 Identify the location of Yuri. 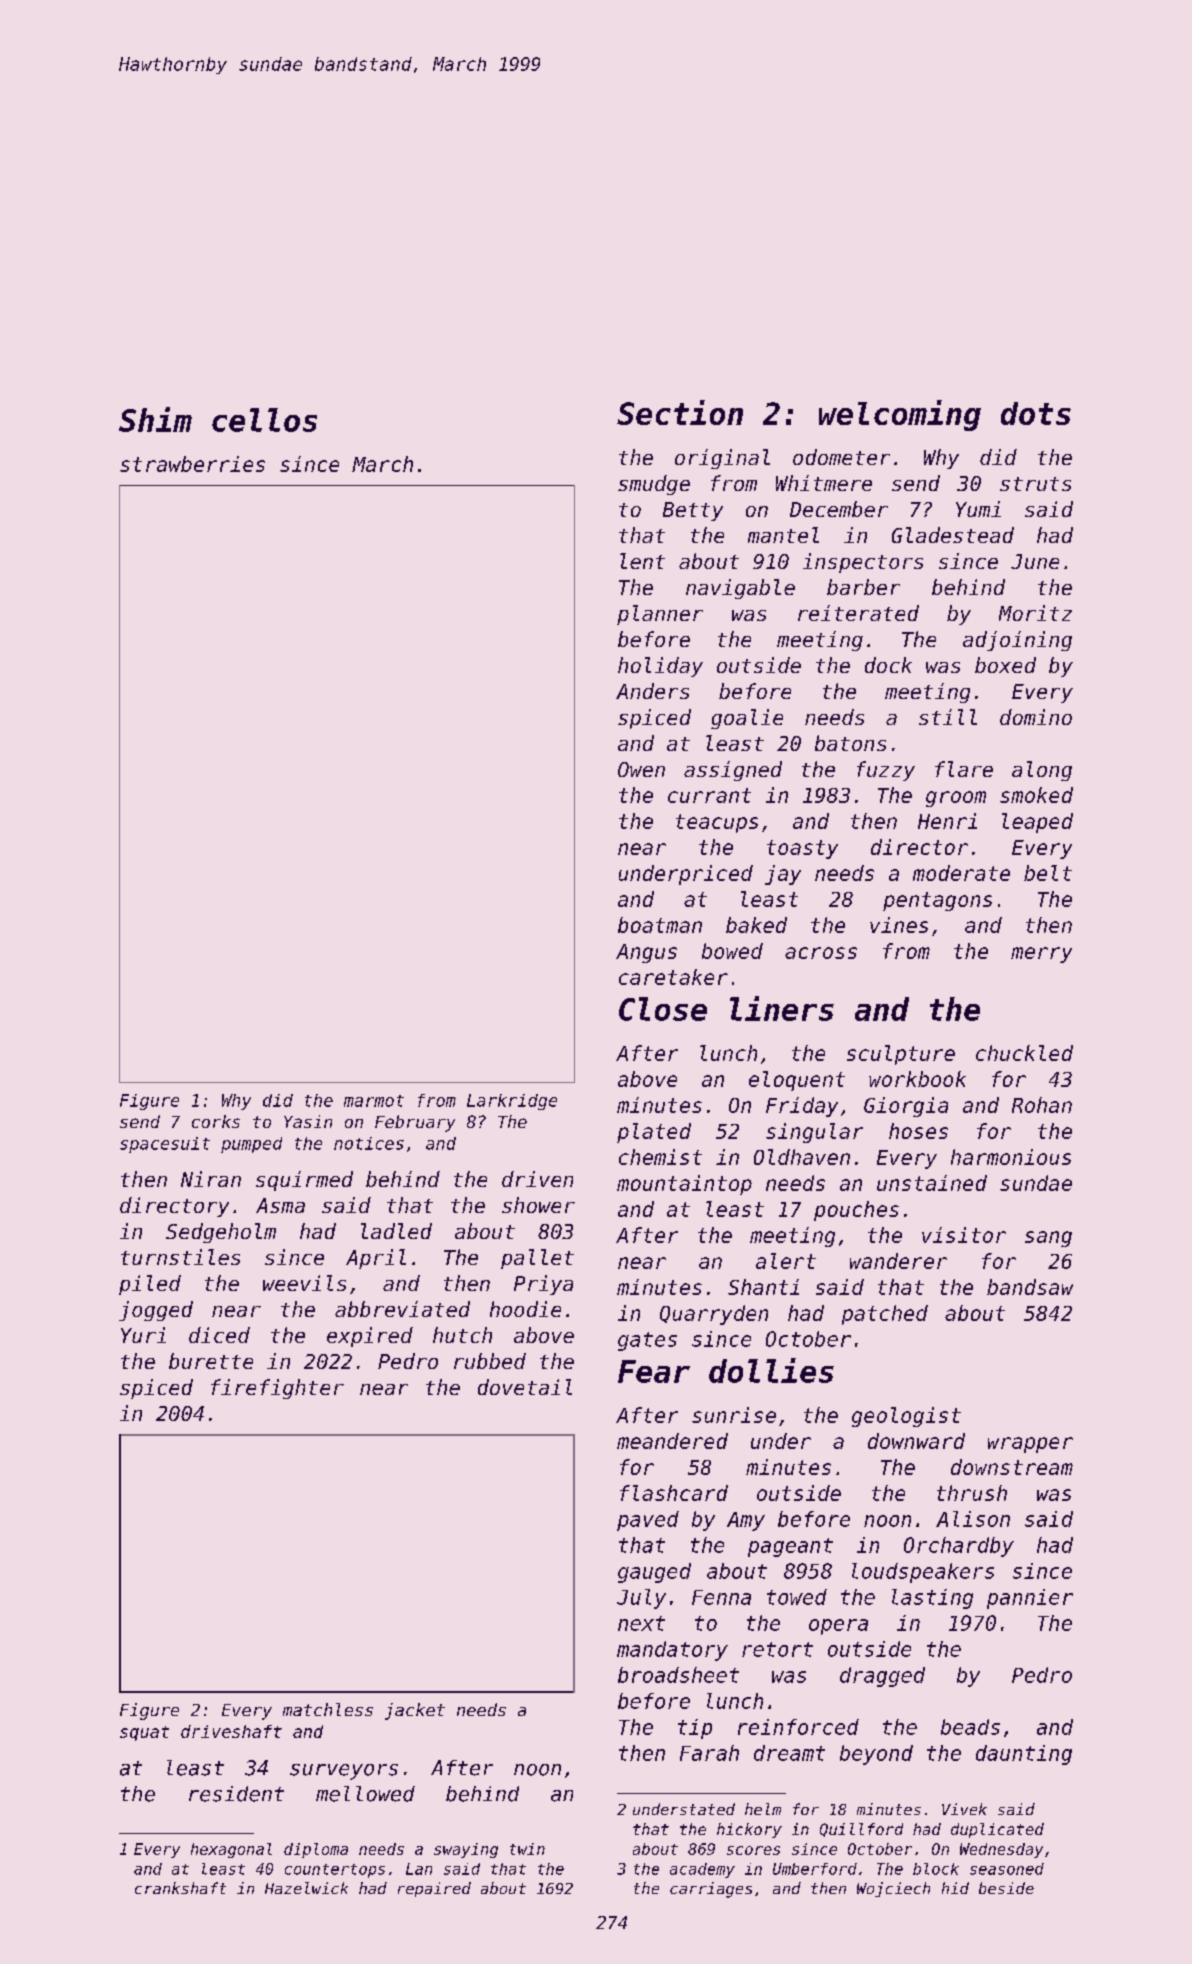
(143, 1335).
